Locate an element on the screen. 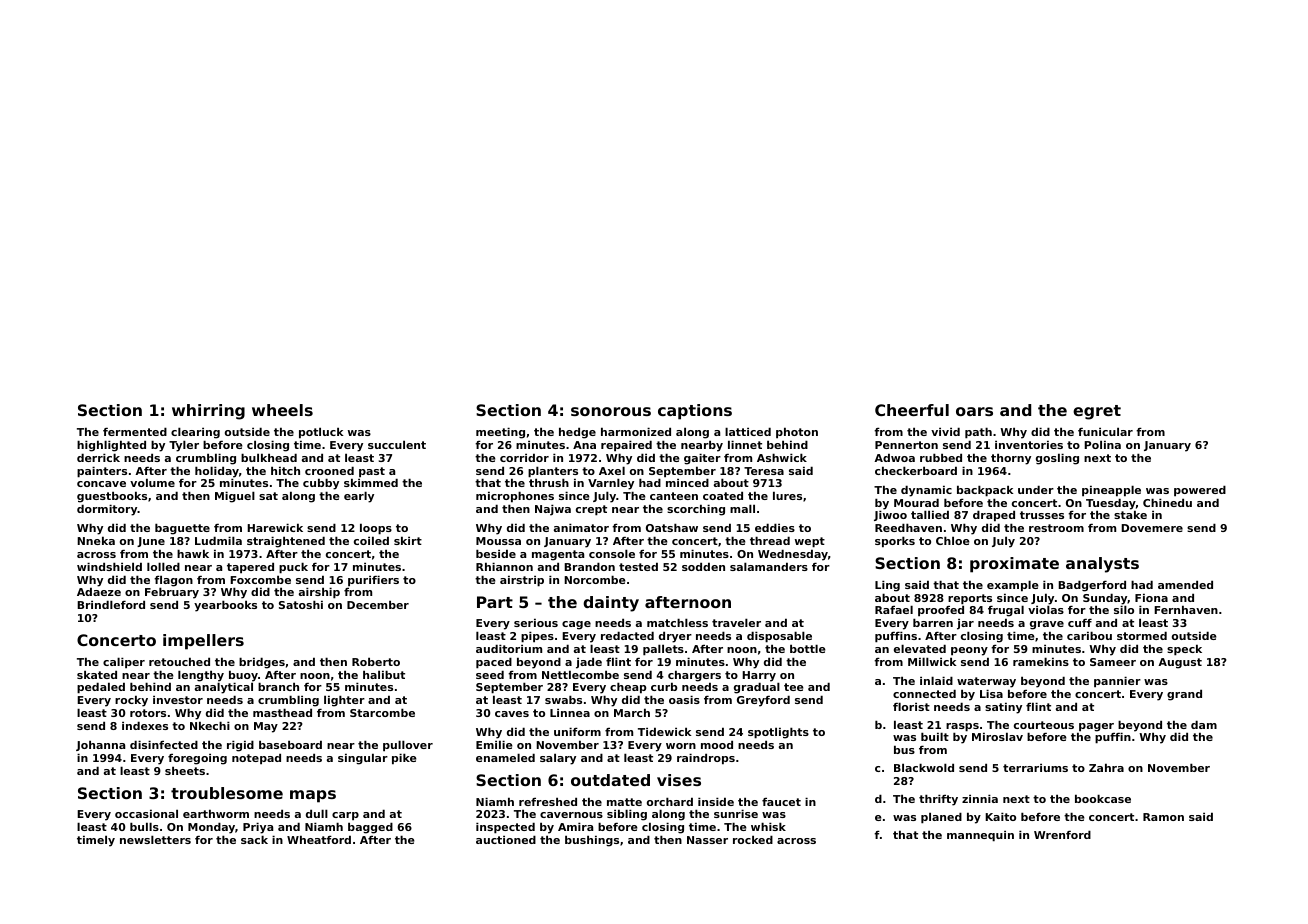 The width and height of the screenshot is (1308, 924). sodden is located at coordinates (703, 566).
